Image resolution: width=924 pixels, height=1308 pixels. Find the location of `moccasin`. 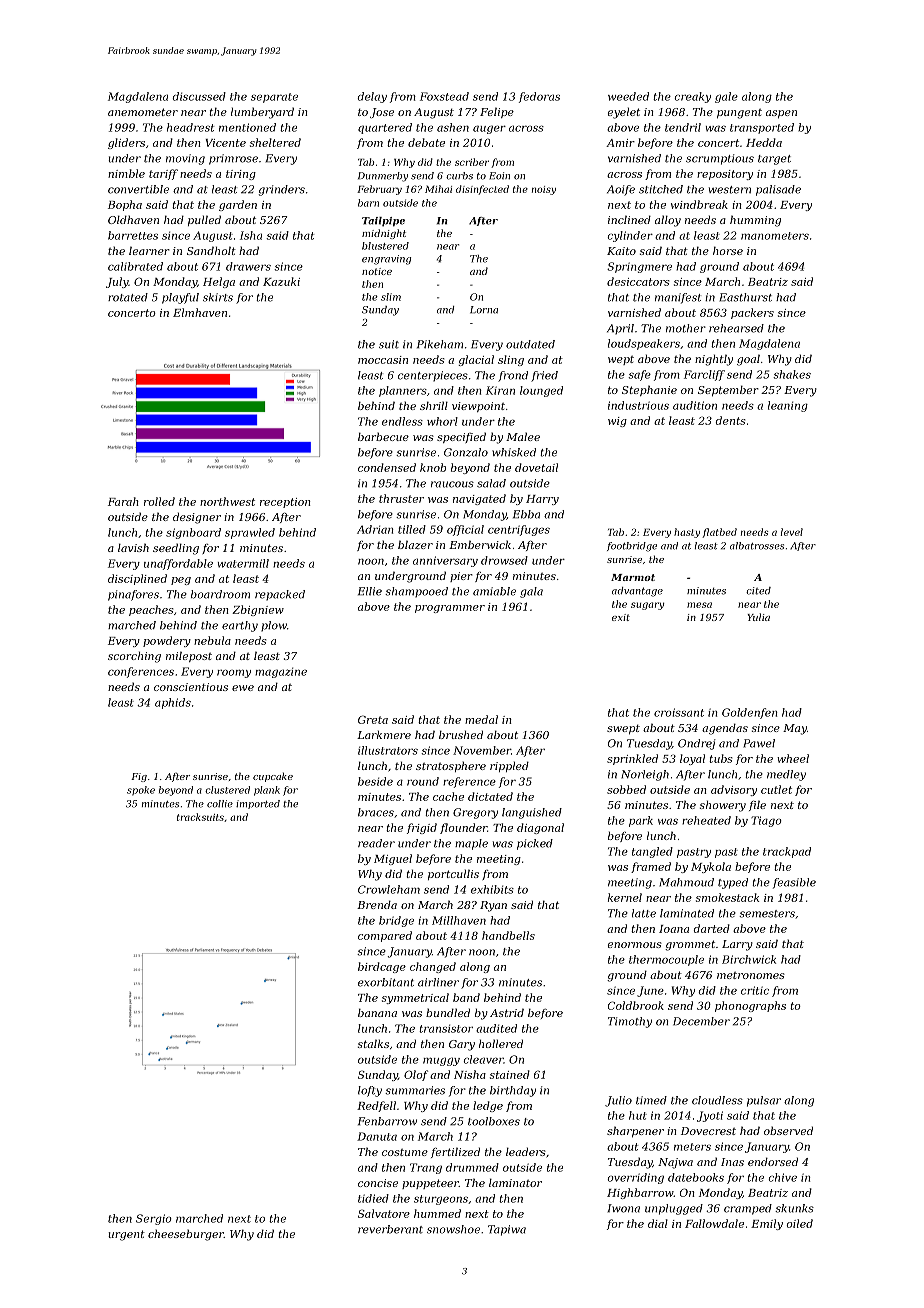

moccasin is located at coordinates (383, 360).
